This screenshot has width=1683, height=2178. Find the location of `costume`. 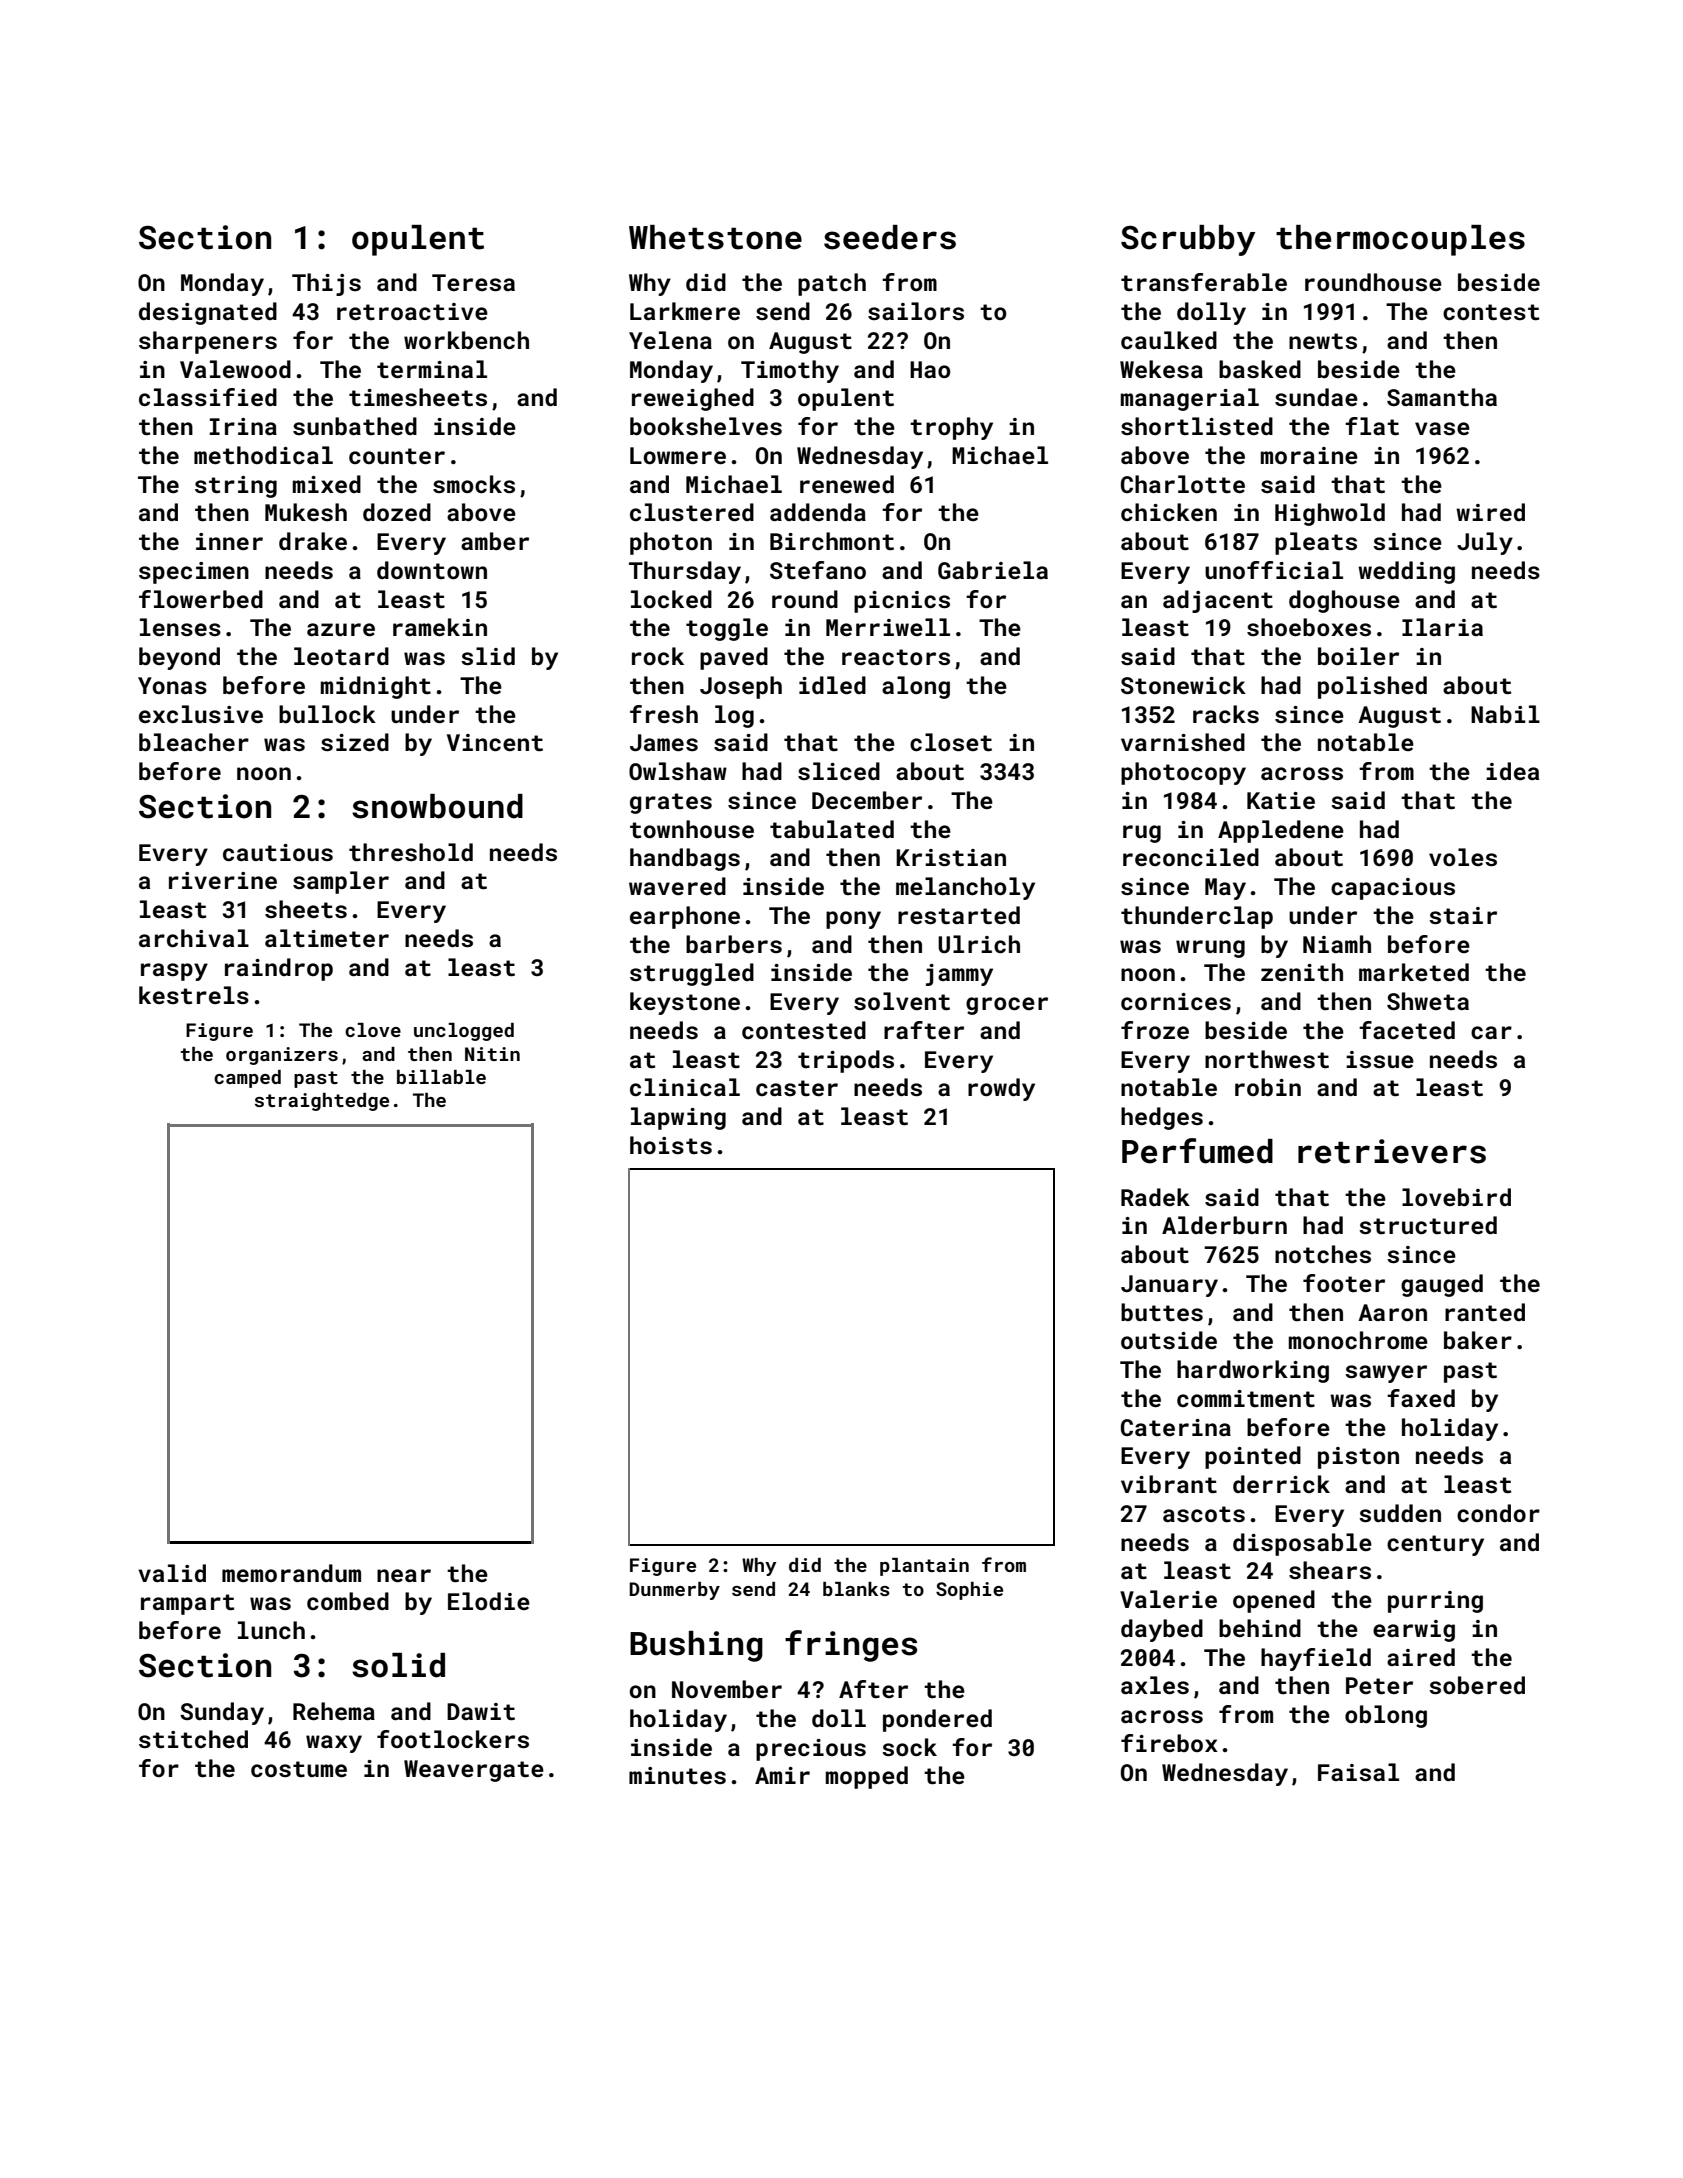

costume is located at coordinates (299, 1769).
